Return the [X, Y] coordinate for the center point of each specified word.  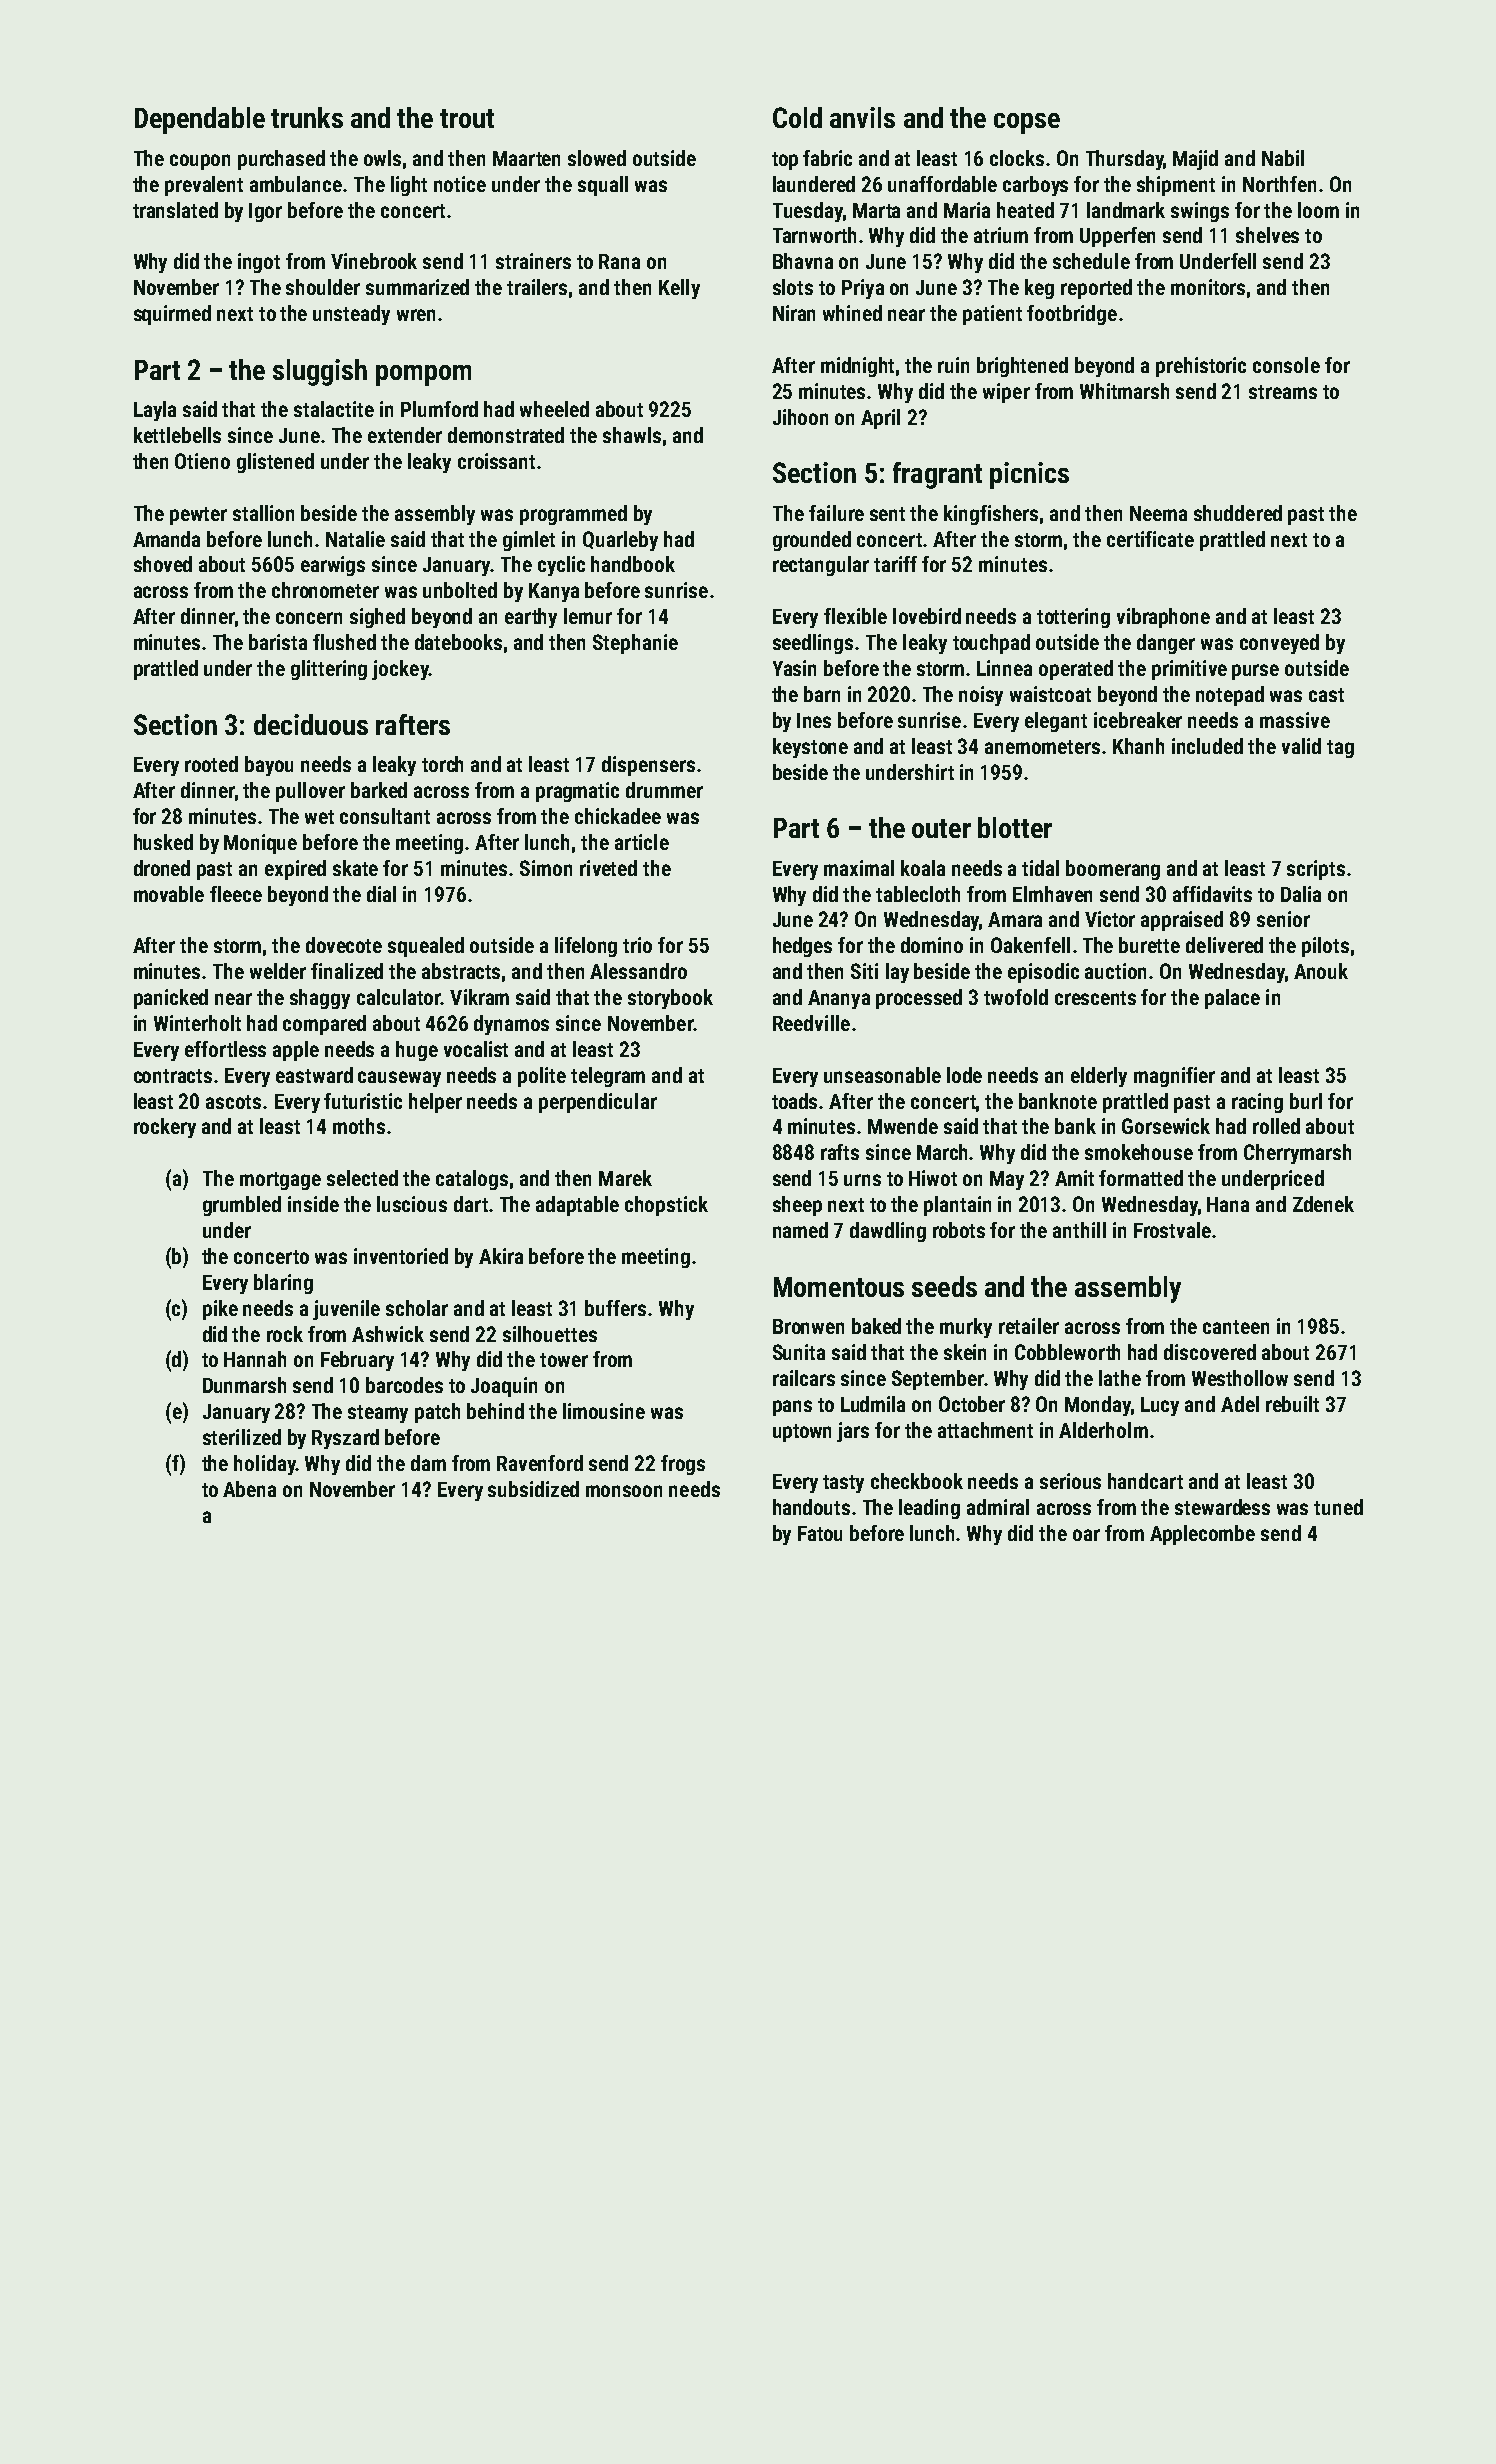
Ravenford [540, 1463]
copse [1027, 123]
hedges [802, 947]
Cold [797, 117]
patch [437, 1413]
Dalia [1301, 894]
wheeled [554, 409]
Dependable [200, 120]
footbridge [1072, 315]
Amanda [166, 539]
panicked [171, 999]
